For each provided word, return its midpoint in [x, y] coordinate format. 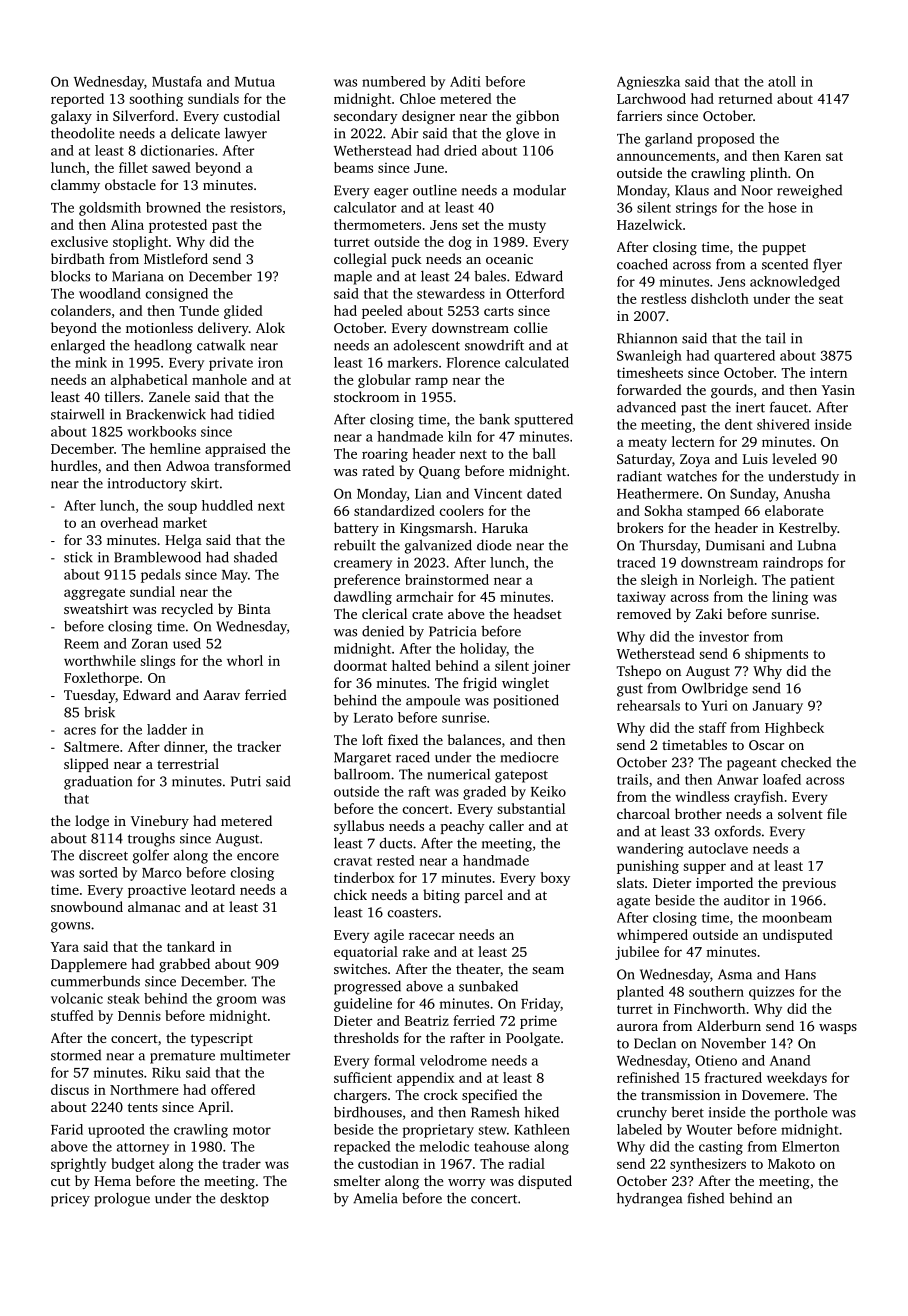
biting [441, 896]
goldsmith [110, 209]
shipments [776, 655]
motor [252, 1130]
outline [435, 190]
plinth [768, 174]
